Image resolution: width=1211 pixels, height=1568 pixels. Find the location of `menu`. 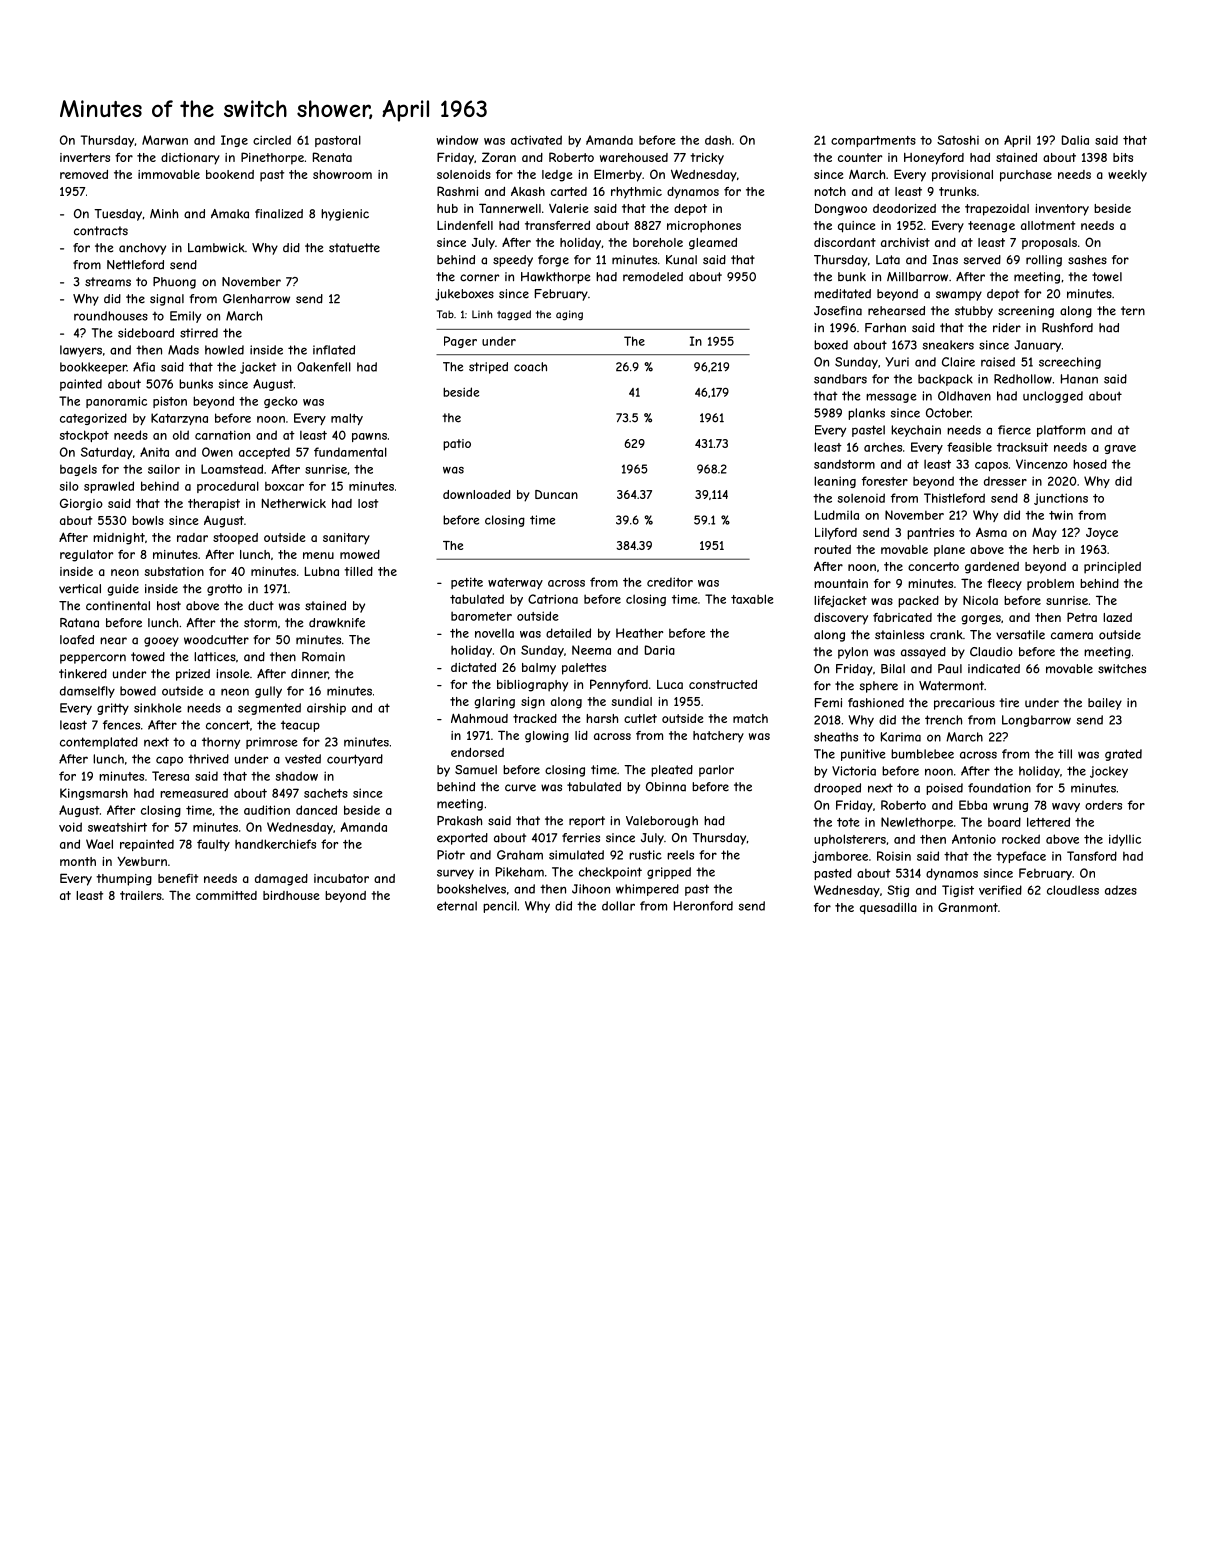

menu is located at coordinates (318, 555).
